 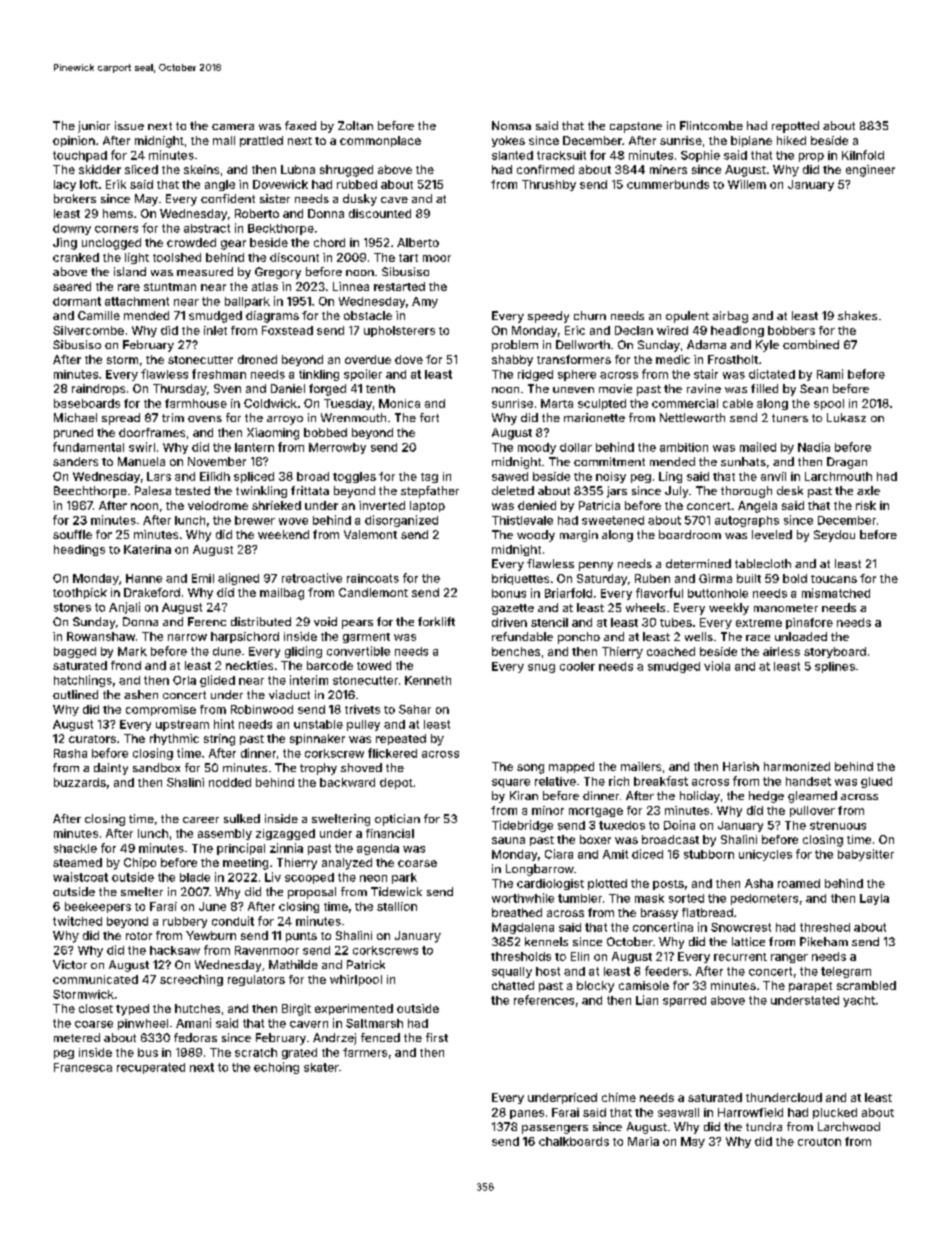 I want to click on Amy, so click(x=425, y=302).
